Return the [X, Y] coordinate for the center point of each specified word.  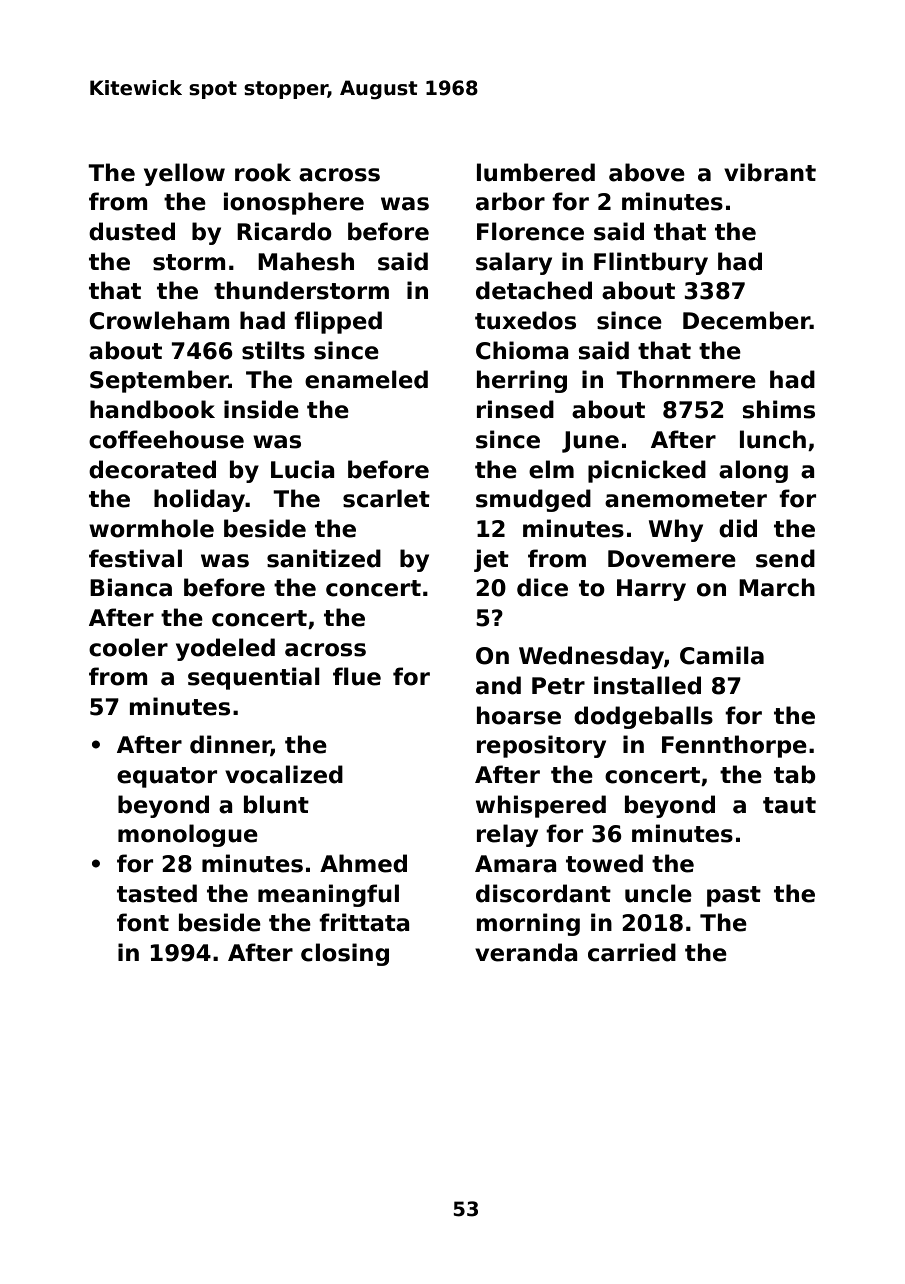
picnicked [647, 471]
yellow [184, 174]
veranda [526, 952]
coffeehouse [166, 439]
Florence [530, 231]
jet [491, 560]
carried [632, 952]
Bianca [131, 587]
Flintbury [651, 263]
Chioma [522, 350]
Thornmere [686, 379]
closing [345, 954]
